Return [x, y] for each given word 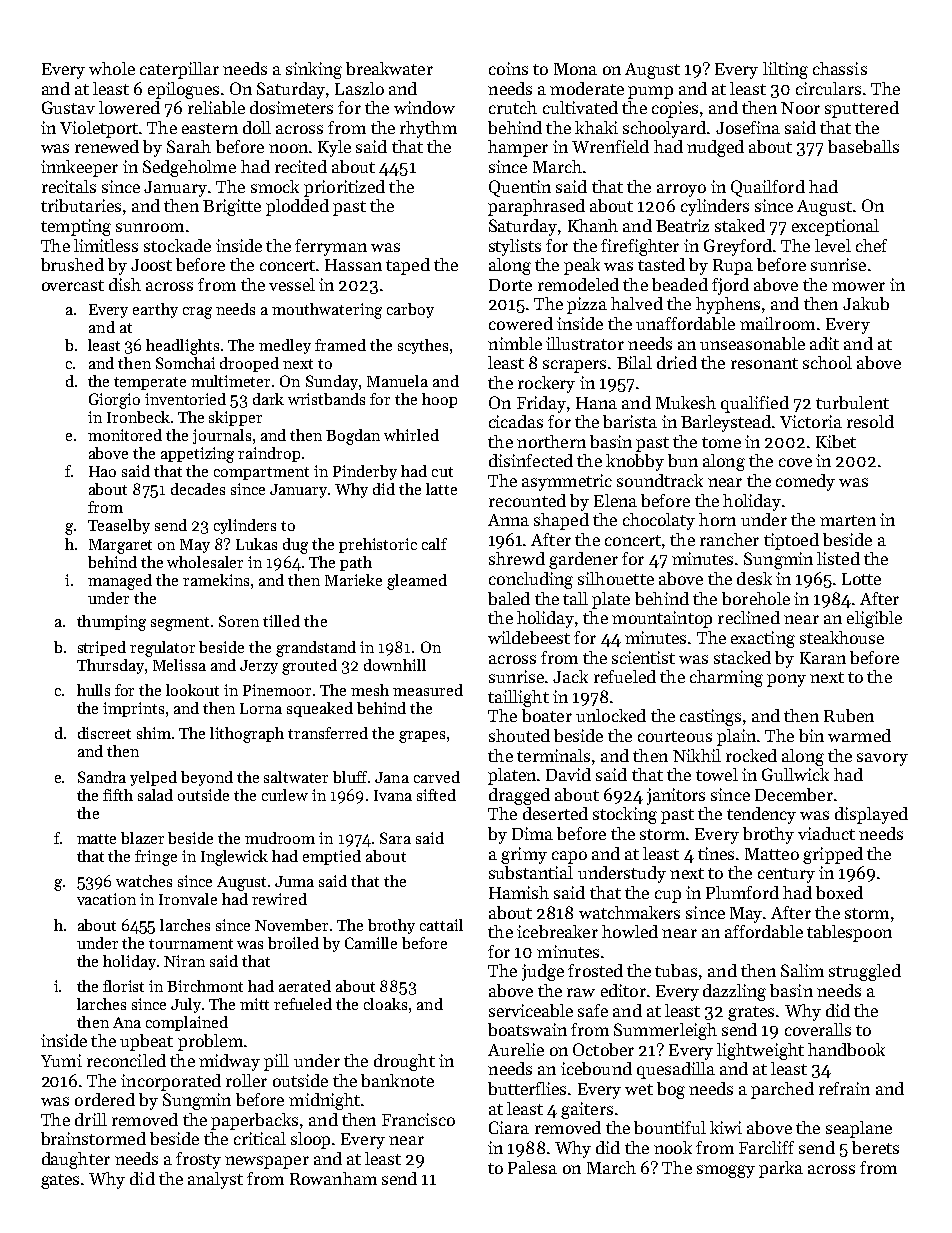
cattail [441, 925]
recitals [69, 186]
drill [91, 1119]
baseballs [863, 146]
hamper [518, 148]
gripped [833, 855]
